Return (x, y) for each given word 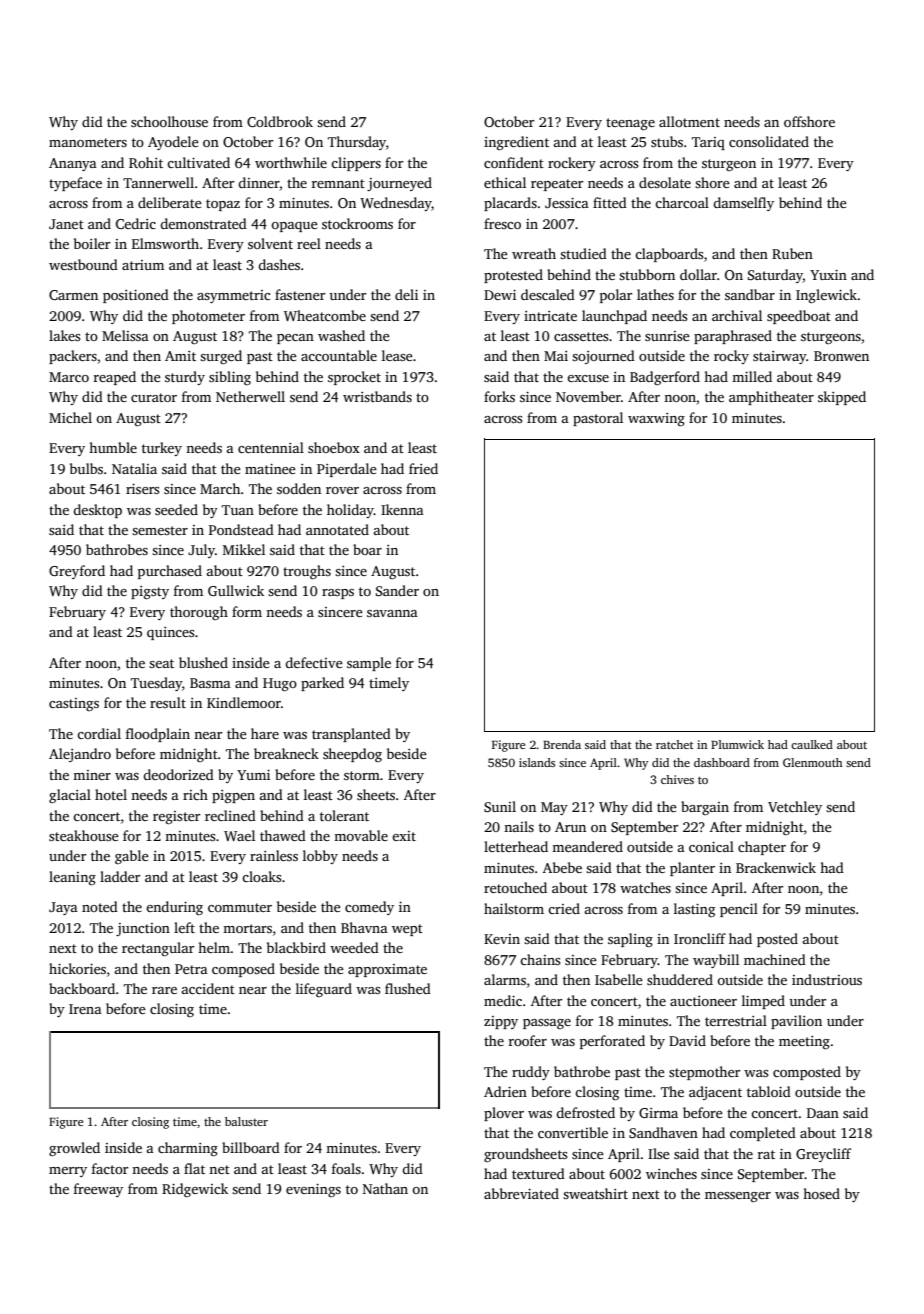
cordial (99, 733)
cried (564, 908)
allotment (689, 121)
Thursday (357, 143)
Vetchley (795, 808)
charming (188, 1149)
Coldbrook (280, 121)
